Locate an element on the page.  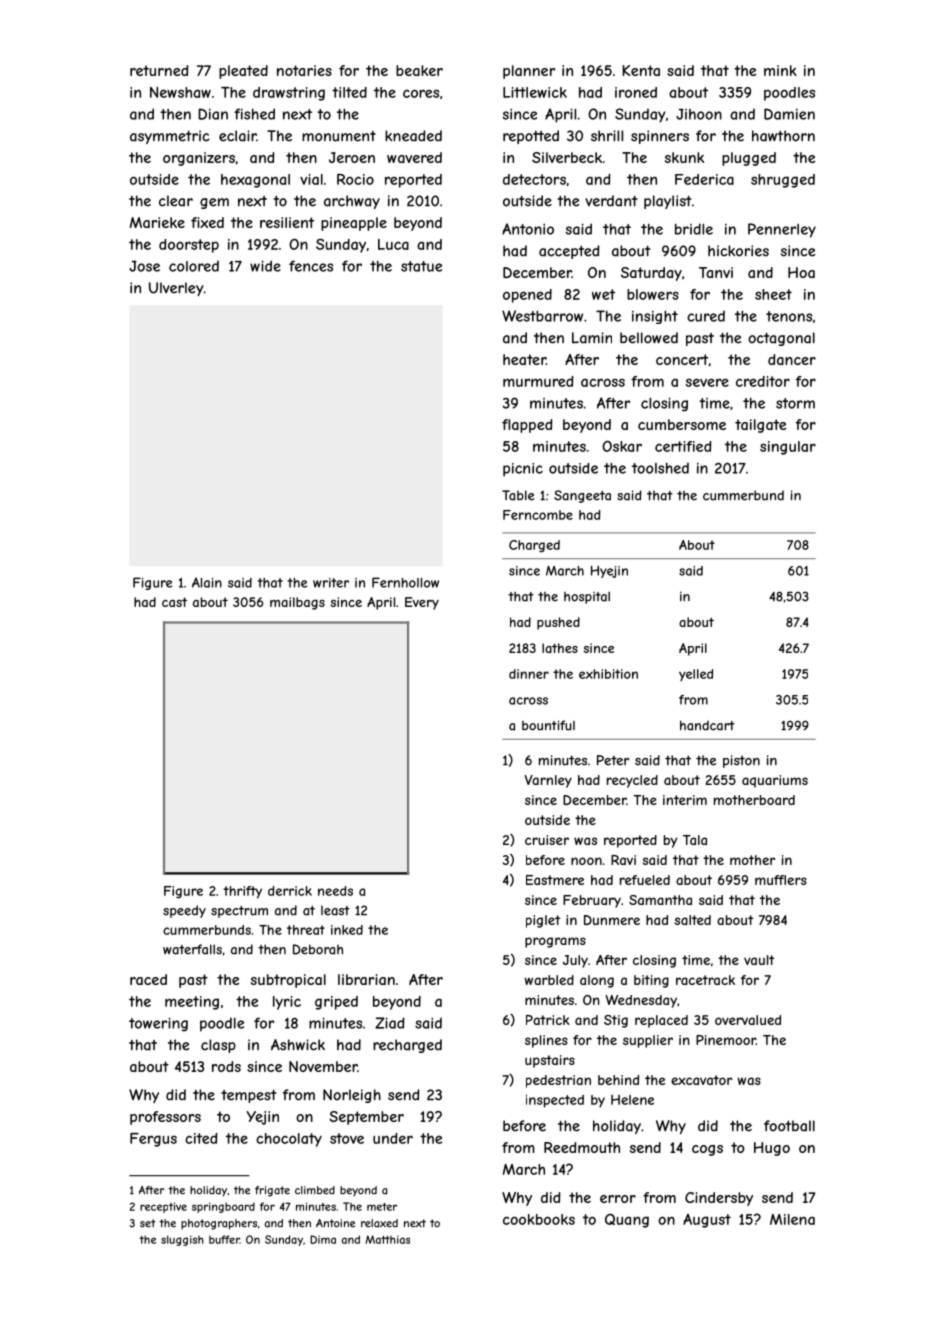
flapped is located at coordinates (527, 426).
